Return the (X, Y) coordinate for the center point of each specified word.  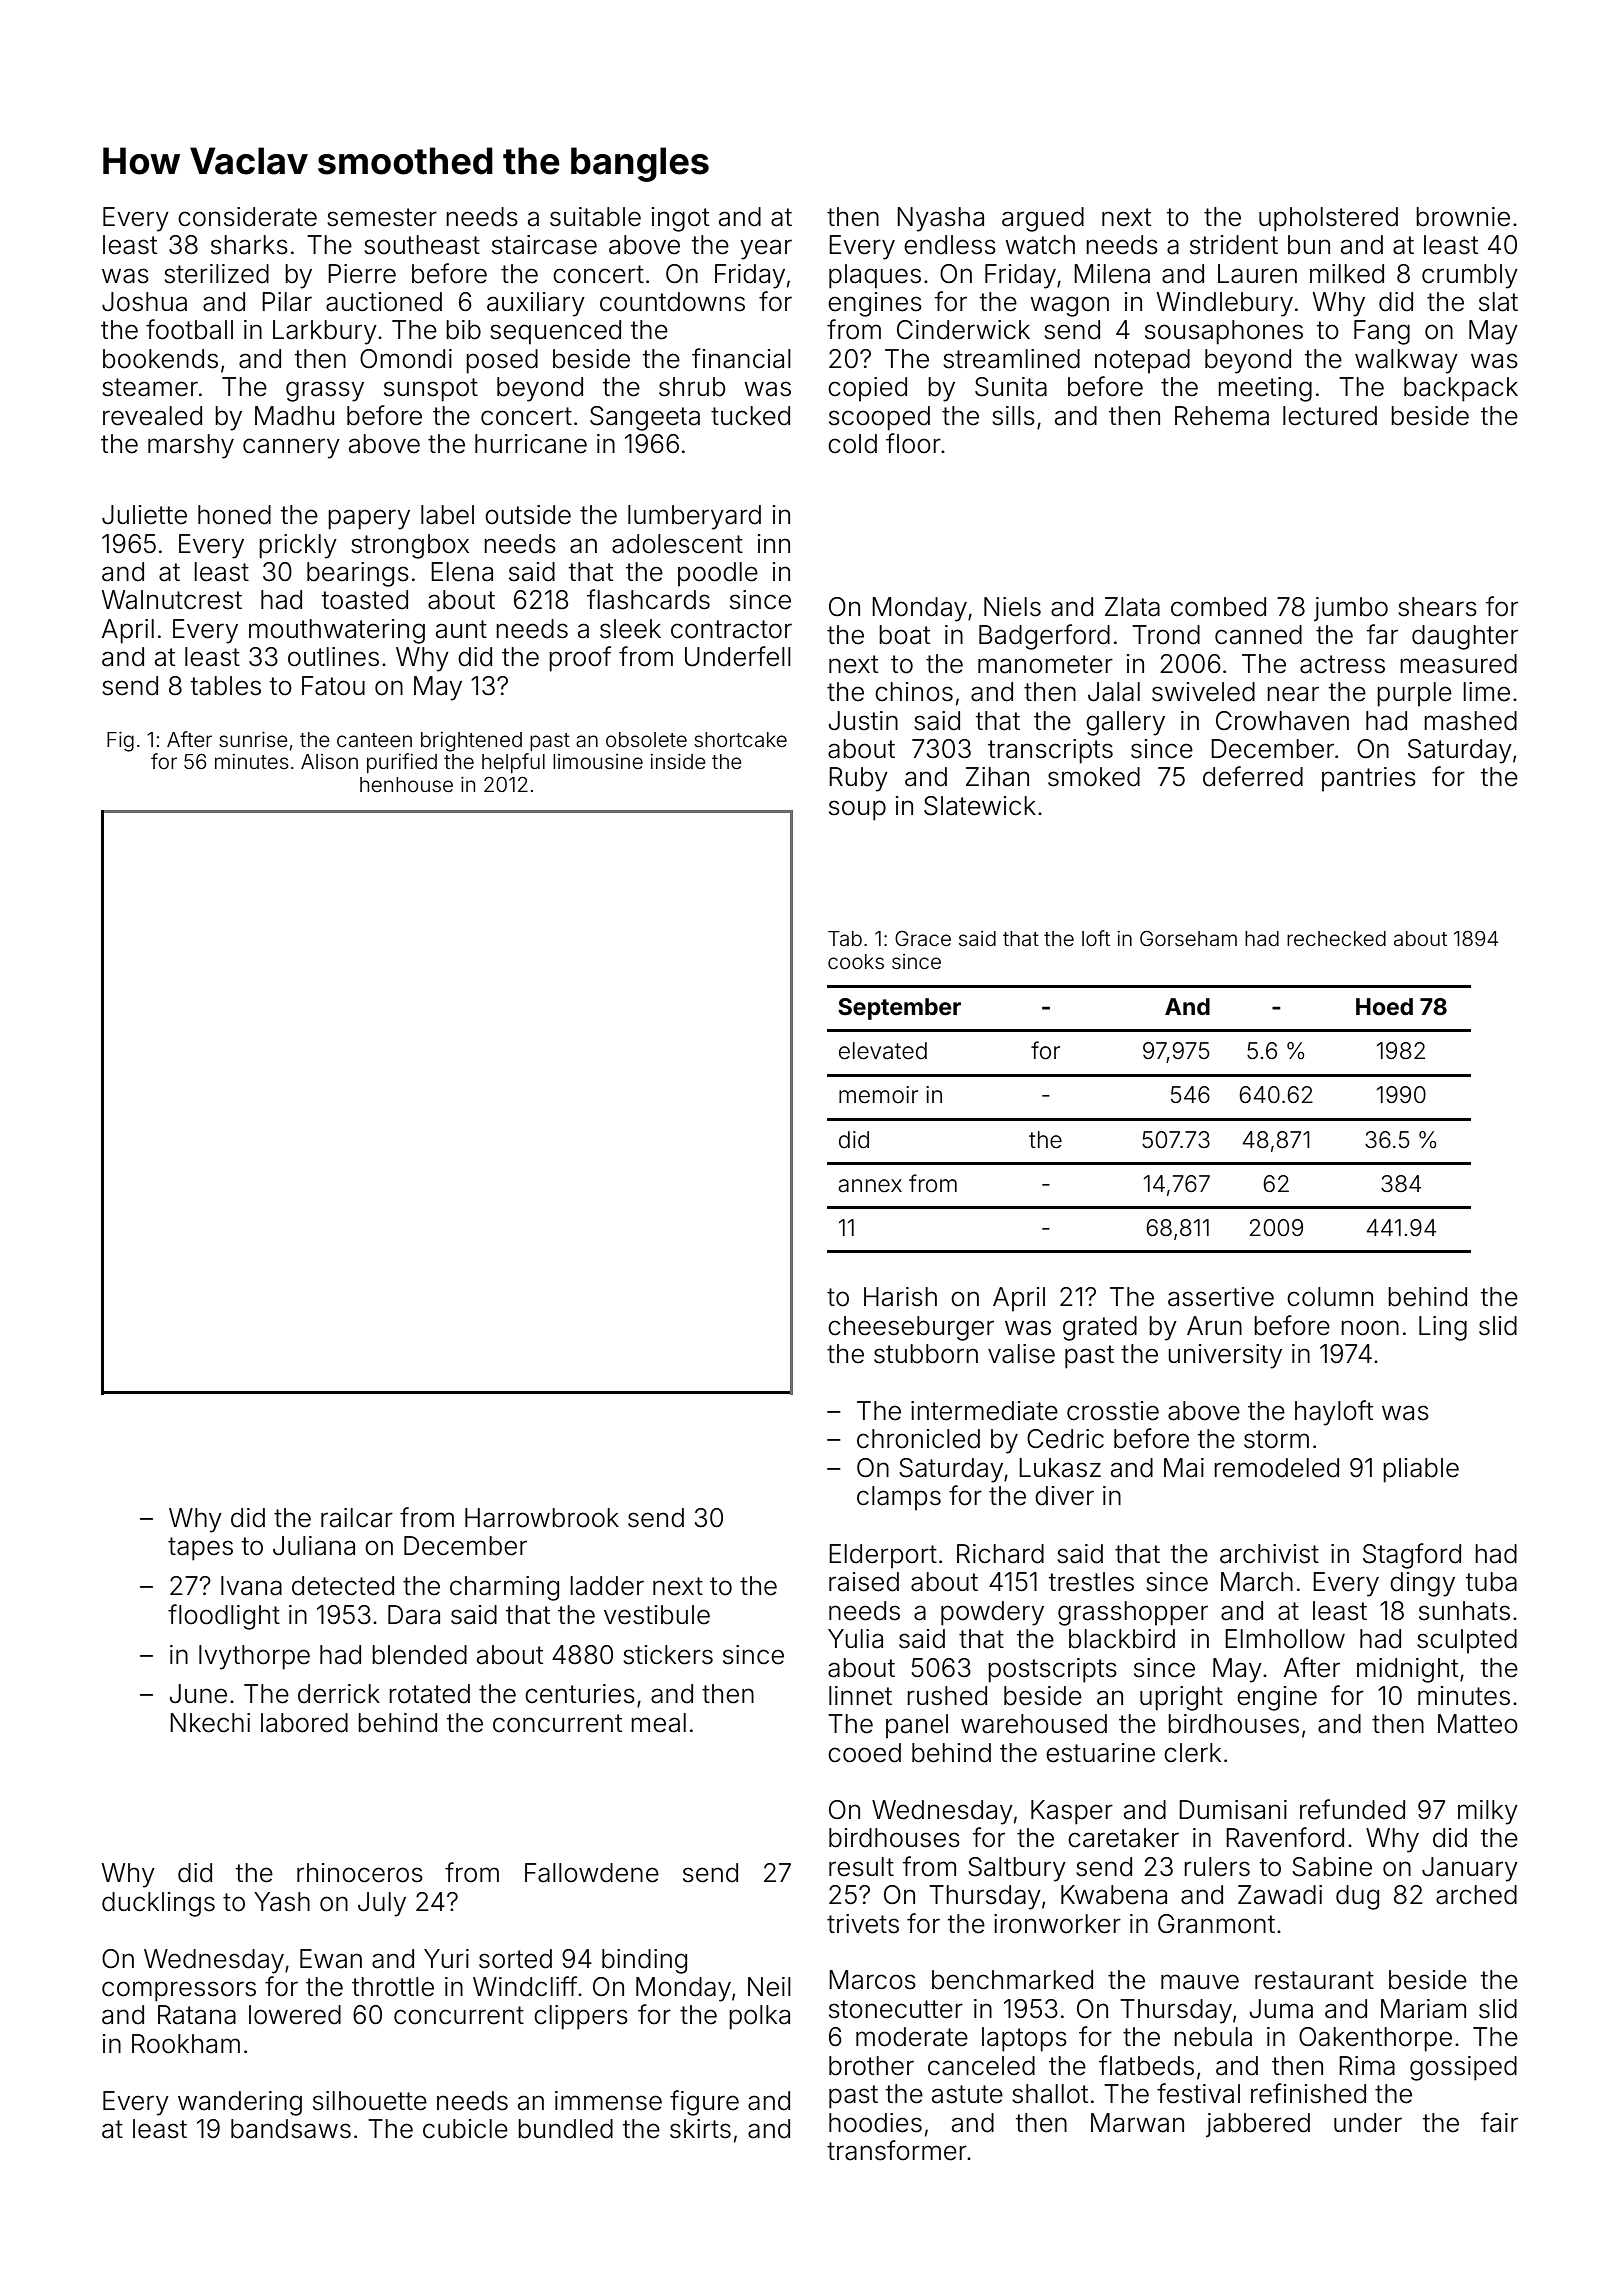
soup (857, 810)
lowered (295, 2015)
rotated (429, 1694)
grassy (325, 391)
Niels (1012, 607)
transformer (897, 2150)
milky (1488, 1812)
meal (658, 1723)
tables (226, 686)
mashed (1470, 721)
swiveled (1203, 692)
